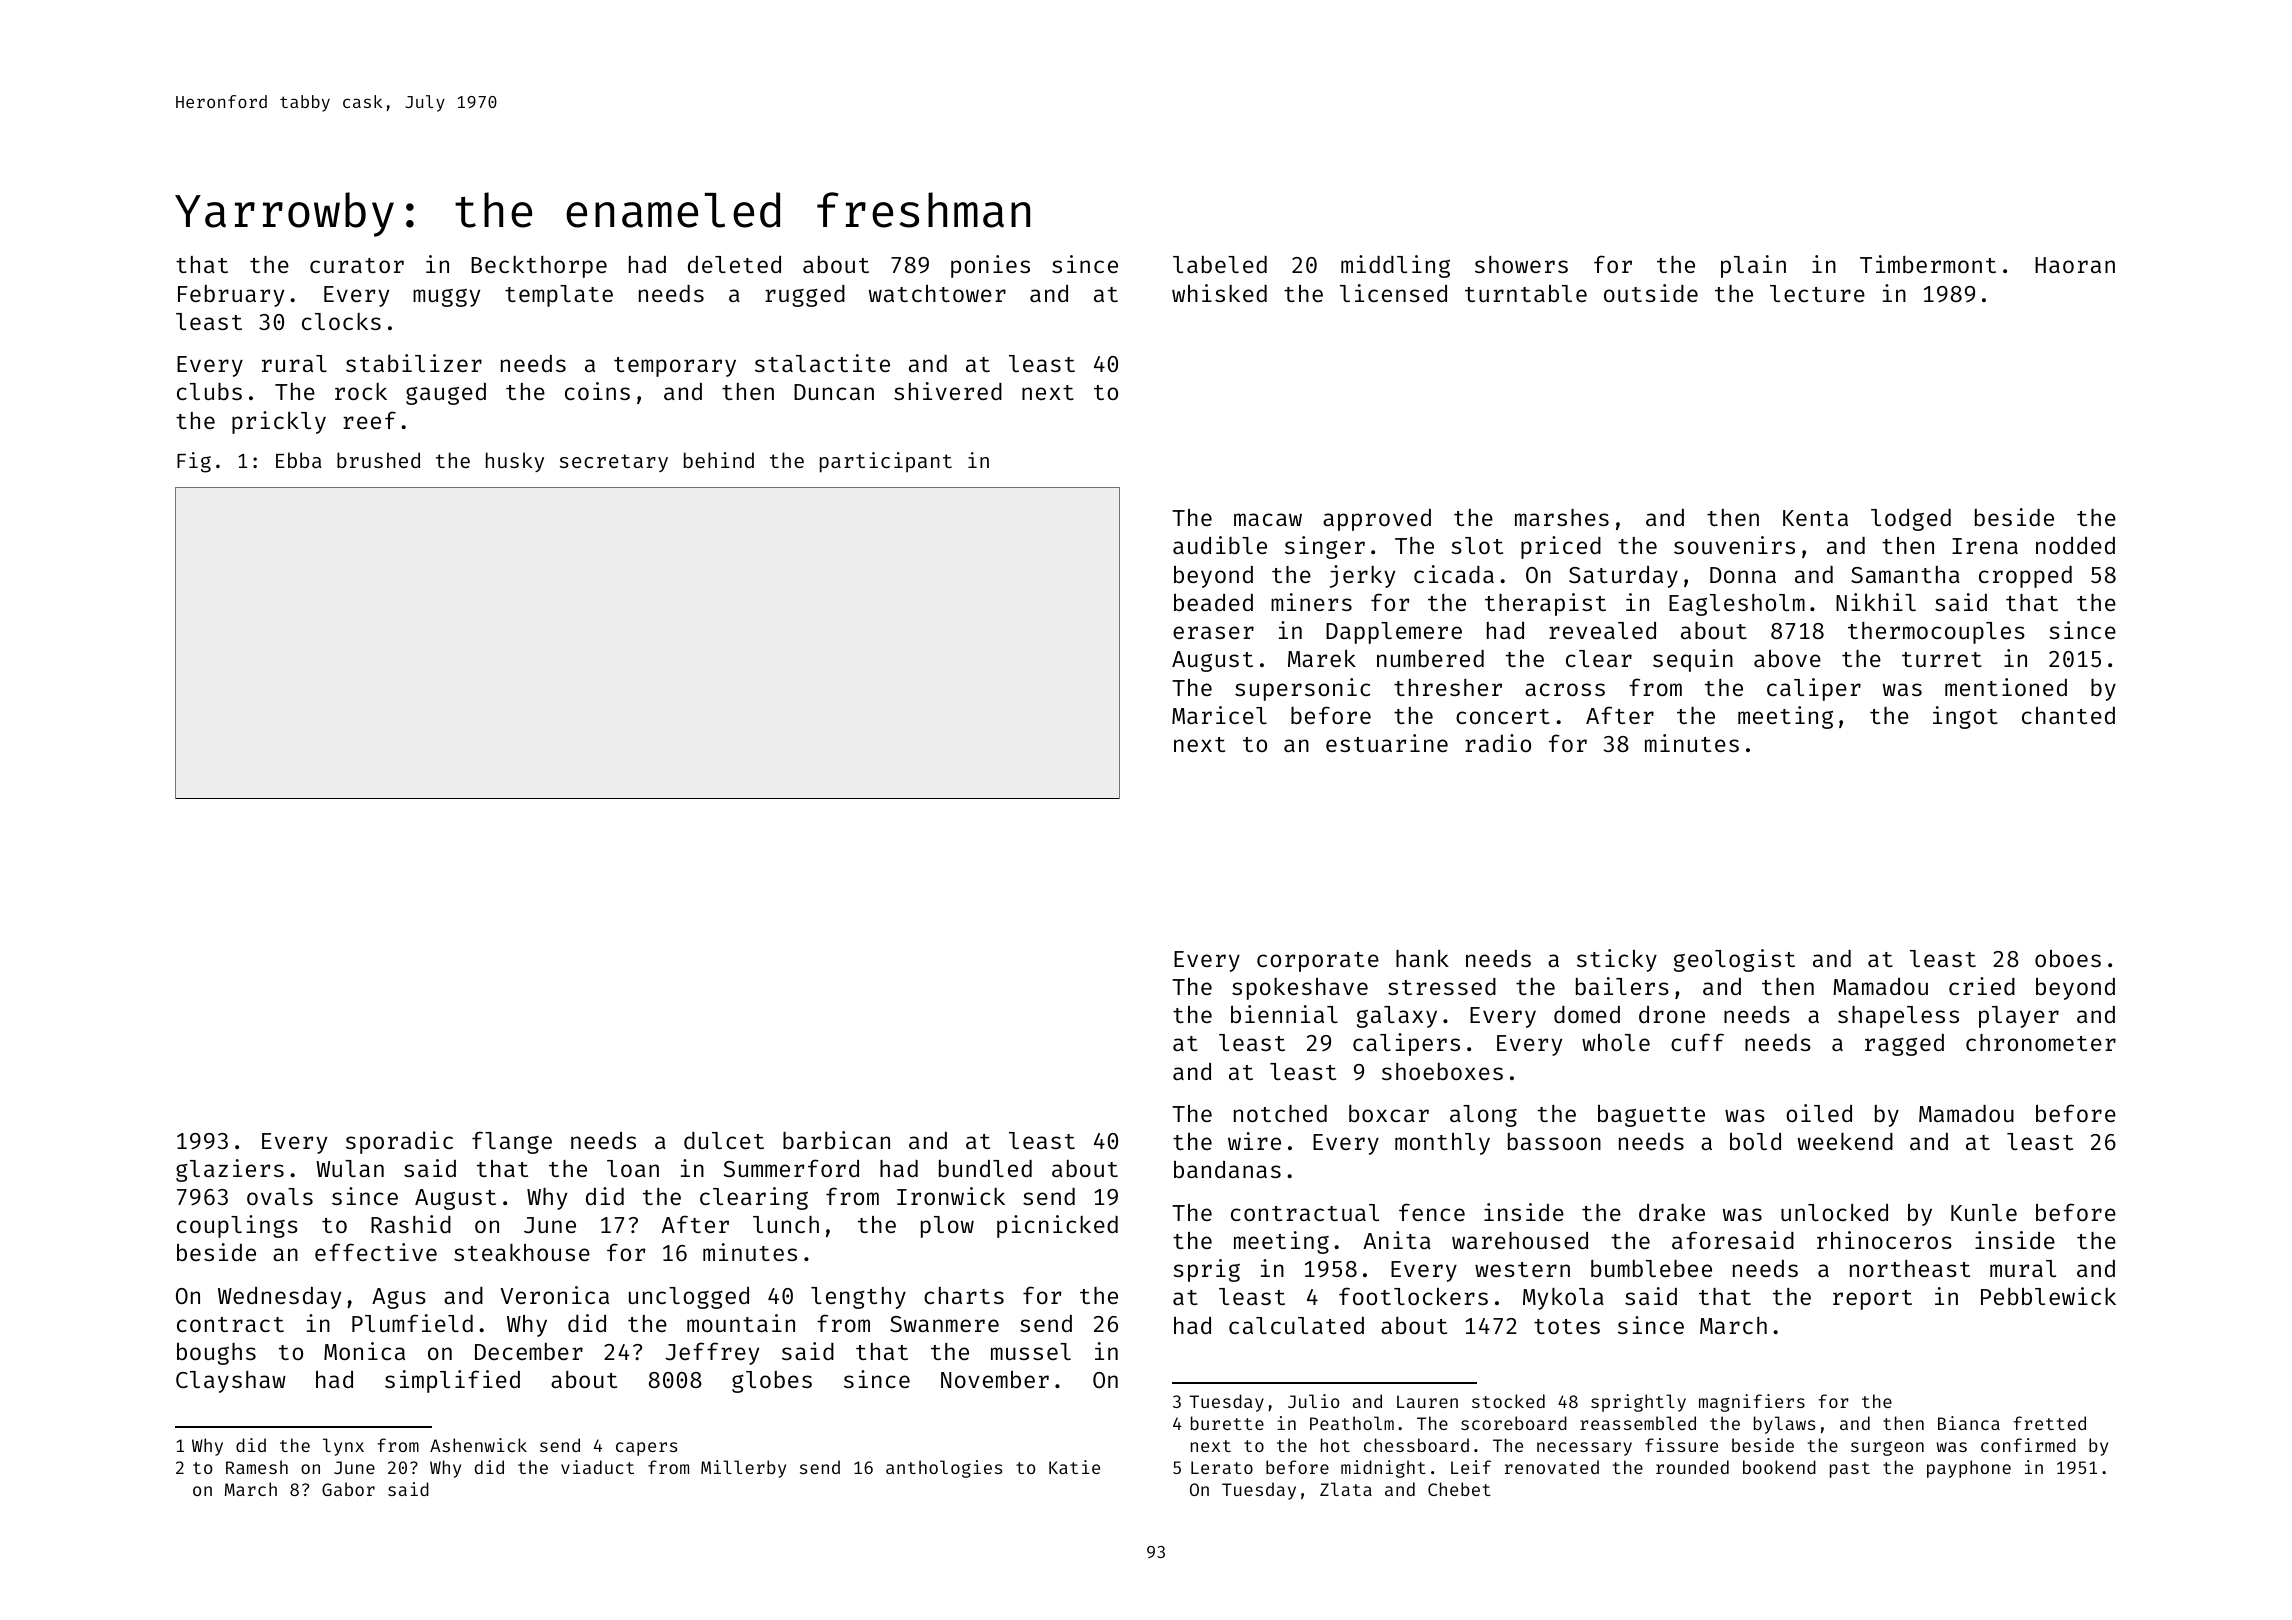 The image size is (2292, 1620). What do you see at coordinates (230, 1170) in the screenshot?
I see `glaziers` at bounding box center [230, 1170].
